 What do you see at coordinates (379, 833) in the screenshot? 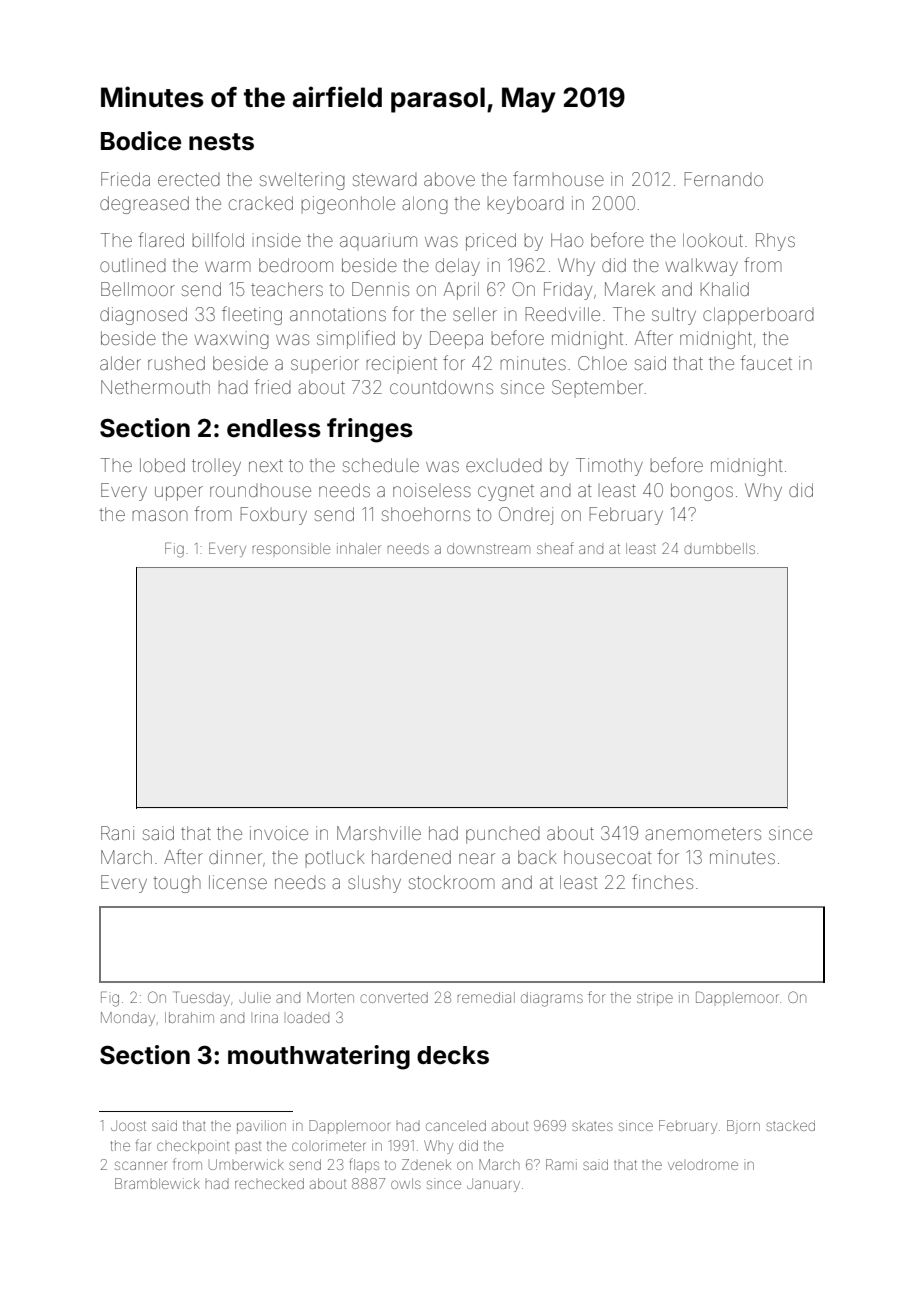
I see `Marshville` at bounding box center [379, 833].
